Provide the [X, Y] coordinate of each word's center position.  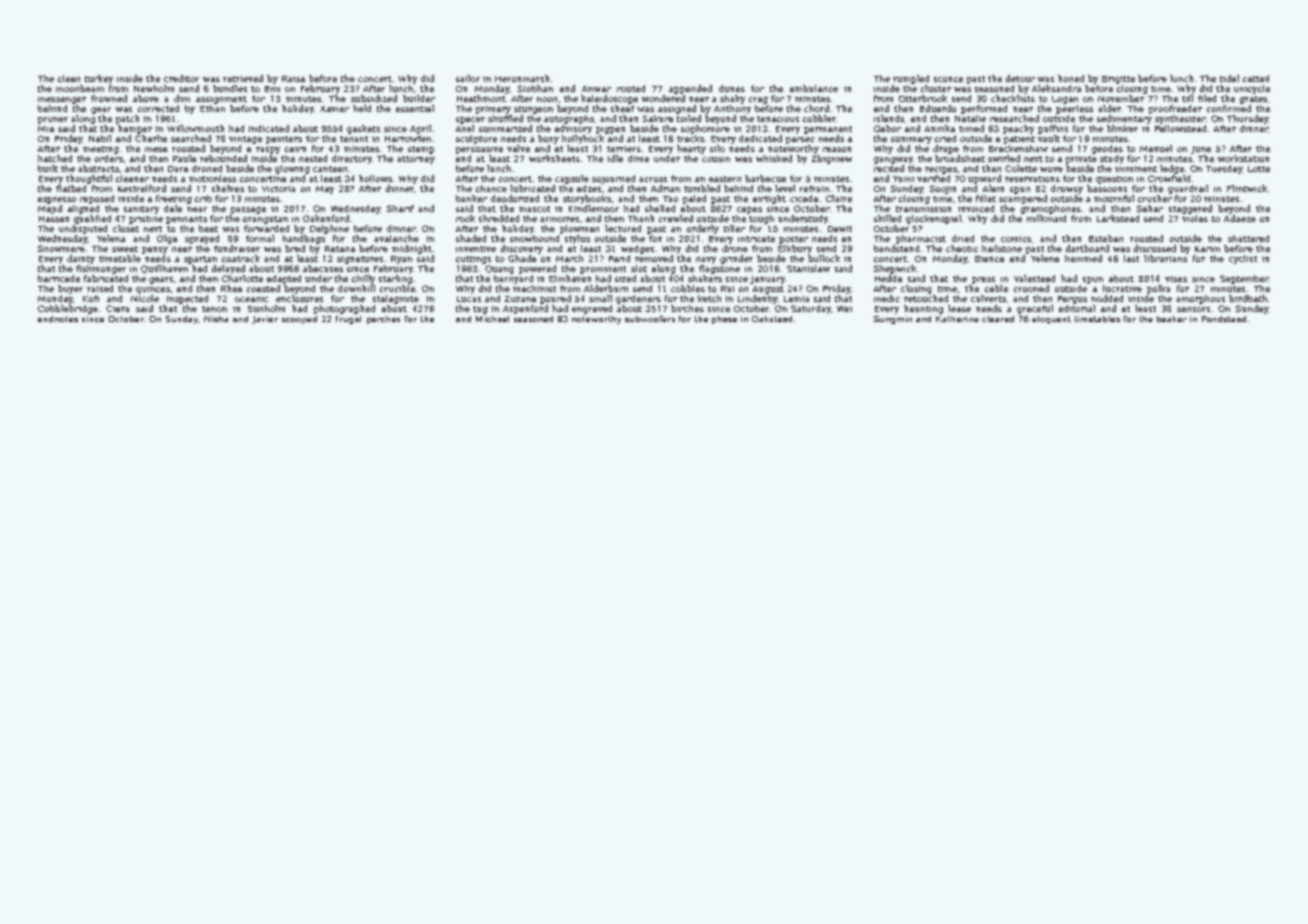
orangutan [265, 220]
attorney [416, 160]
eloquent [1051, 320]
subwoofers [650, 319]
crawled [676, 218]
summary [911, 140]
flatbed [71, 188]
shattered [1248, 238]
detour [1020, 78]
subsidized [374, 98]
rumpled [911, 79]
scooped [299, 320]
